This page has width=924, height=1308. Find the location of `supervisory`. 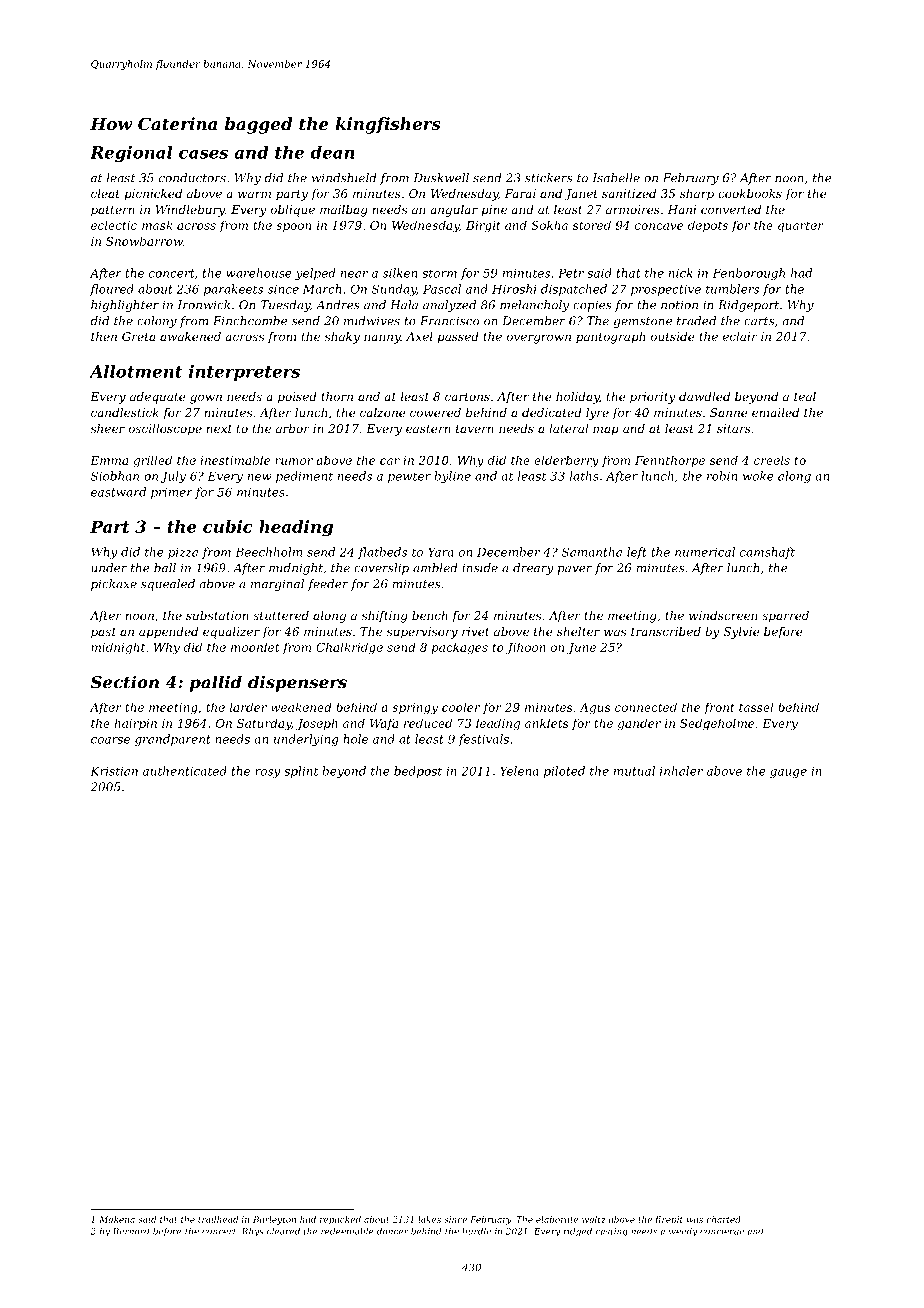

supervisory is located at coordinates (422, 633).
